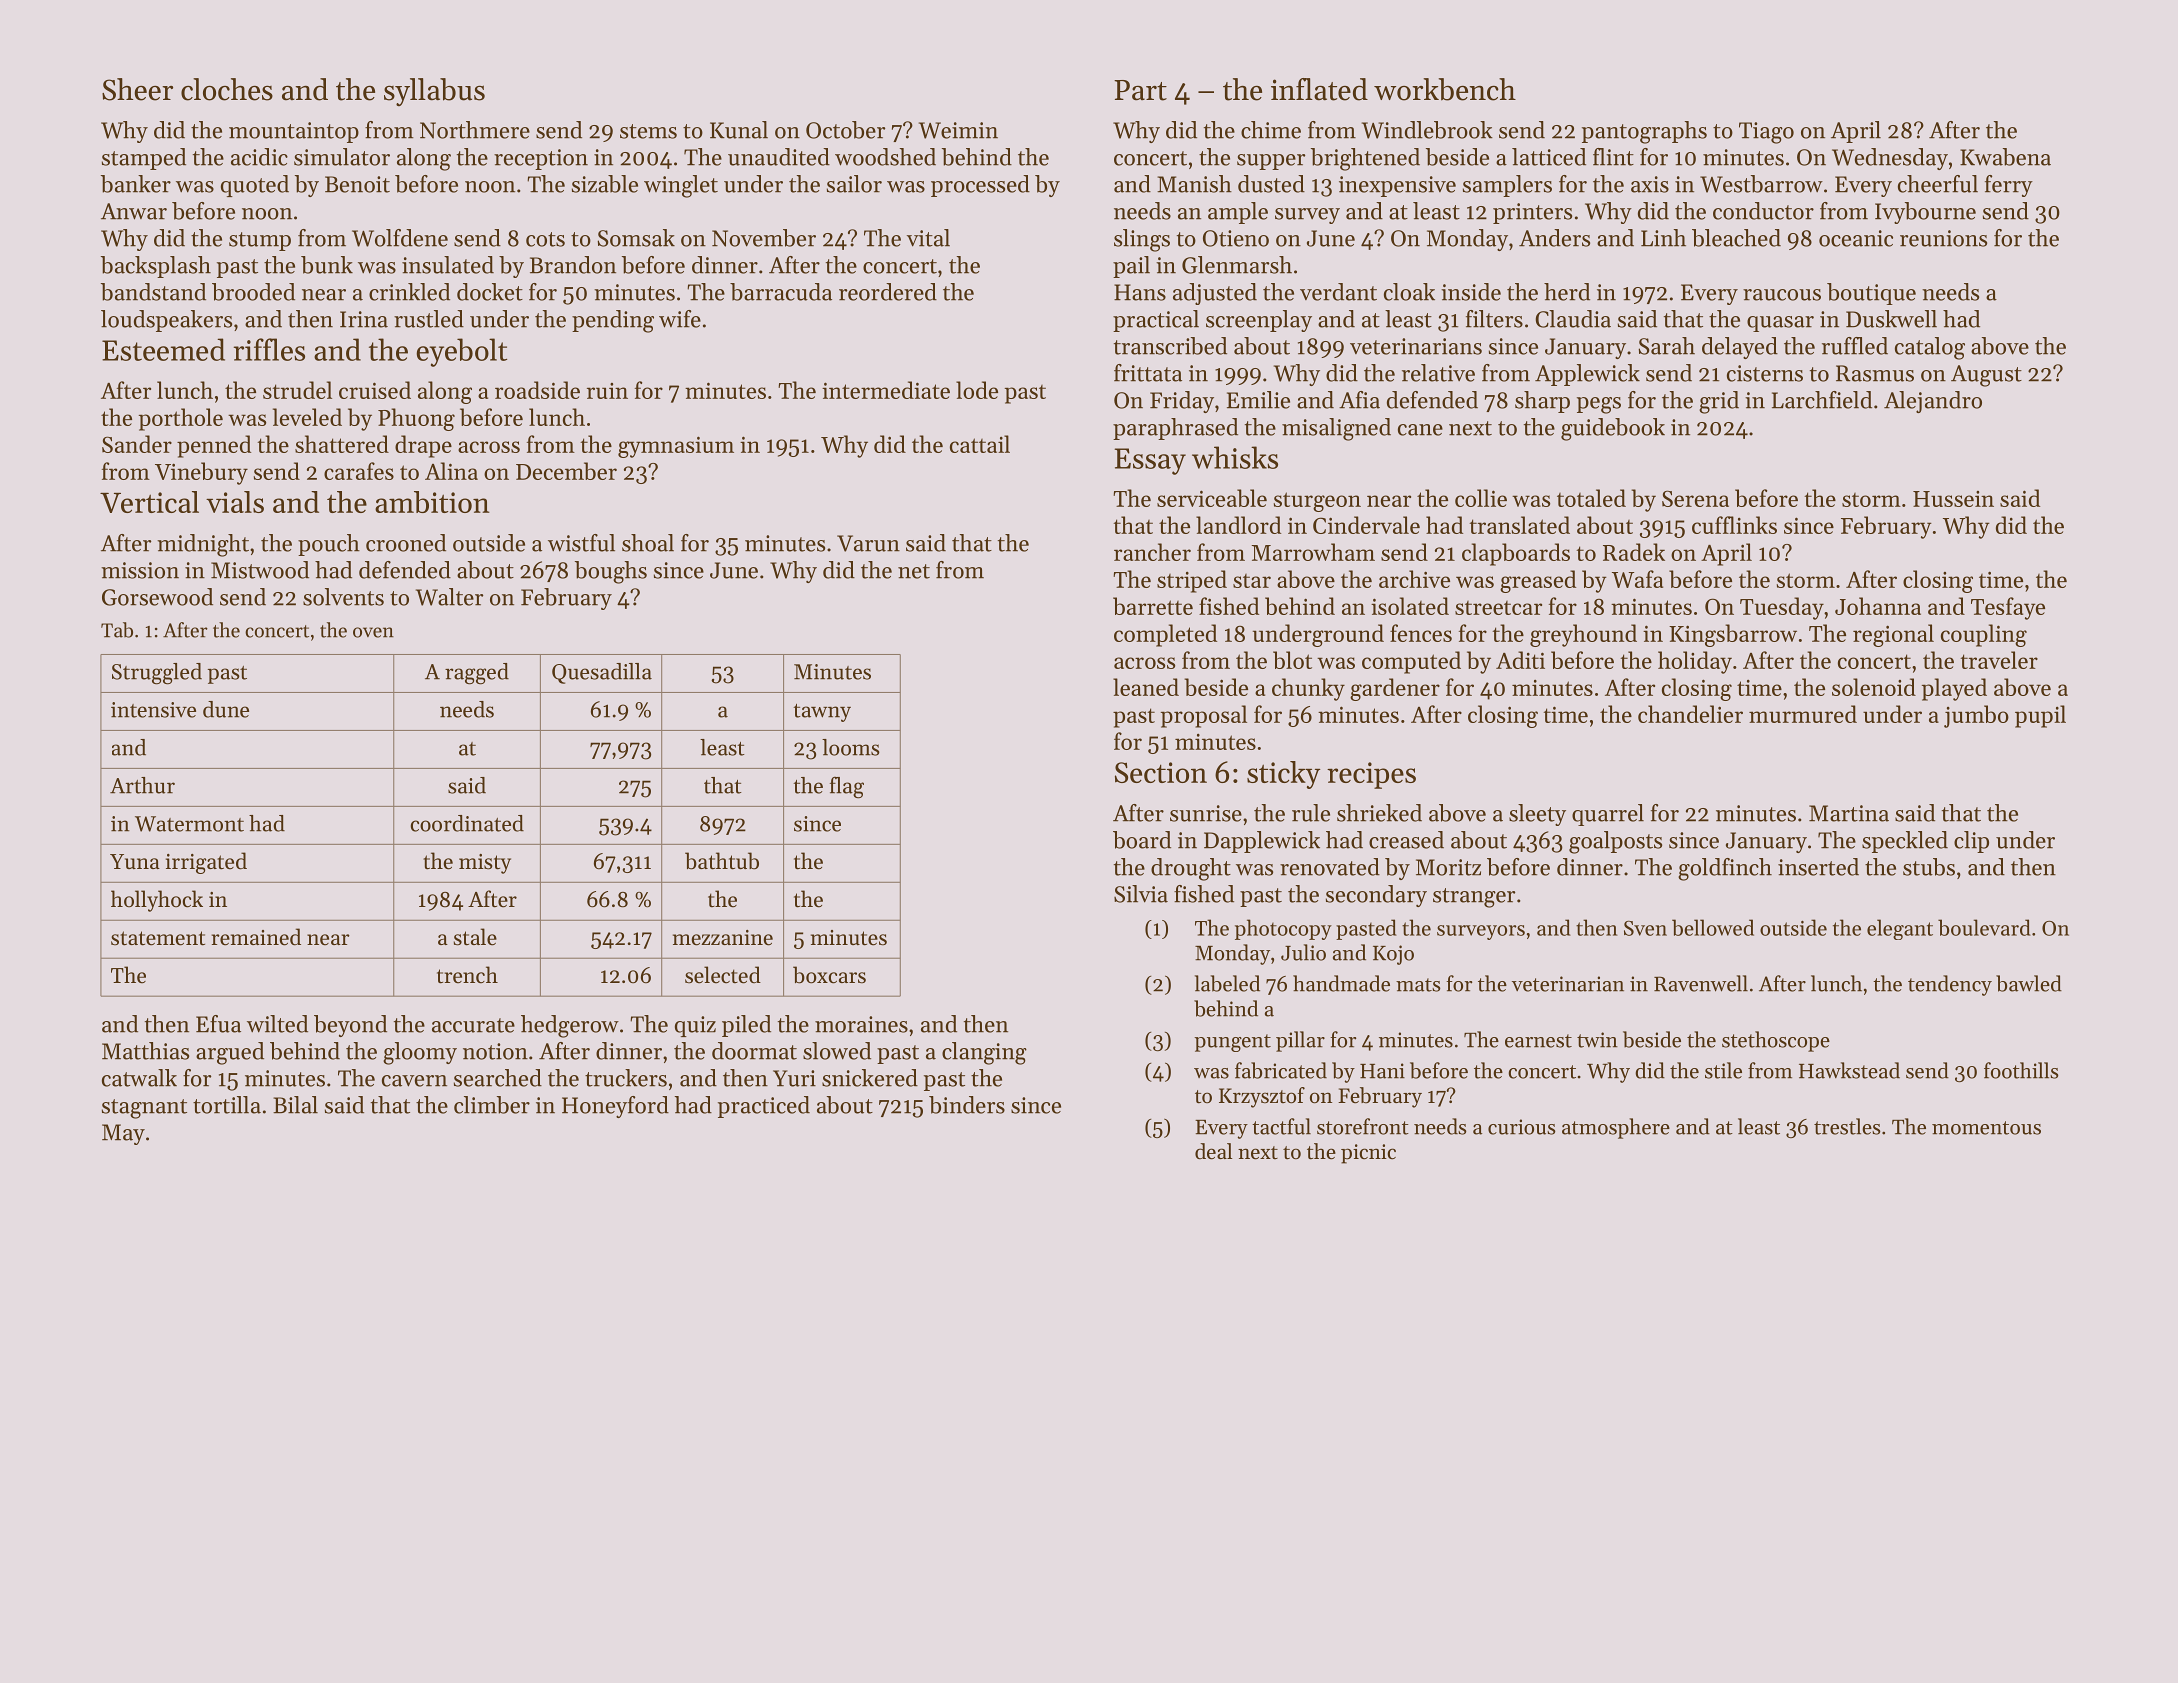 The image size is (2178, 1683). What do you see at coordinates (1645, 928) in the screenshot?
I see `Sven` at bounding box center [1645, 928].
